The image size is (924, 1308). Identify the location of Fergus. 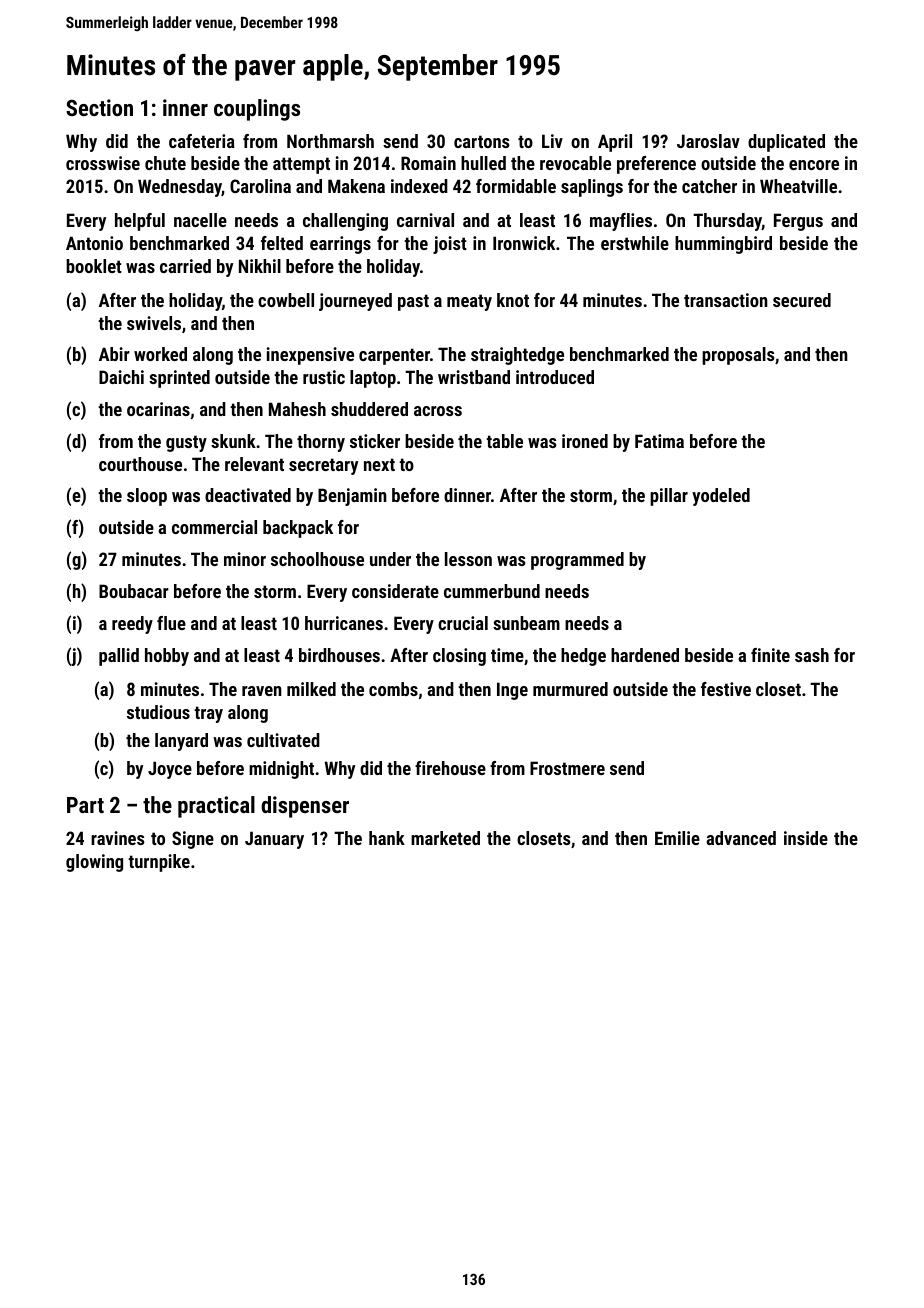
(798, 222).
